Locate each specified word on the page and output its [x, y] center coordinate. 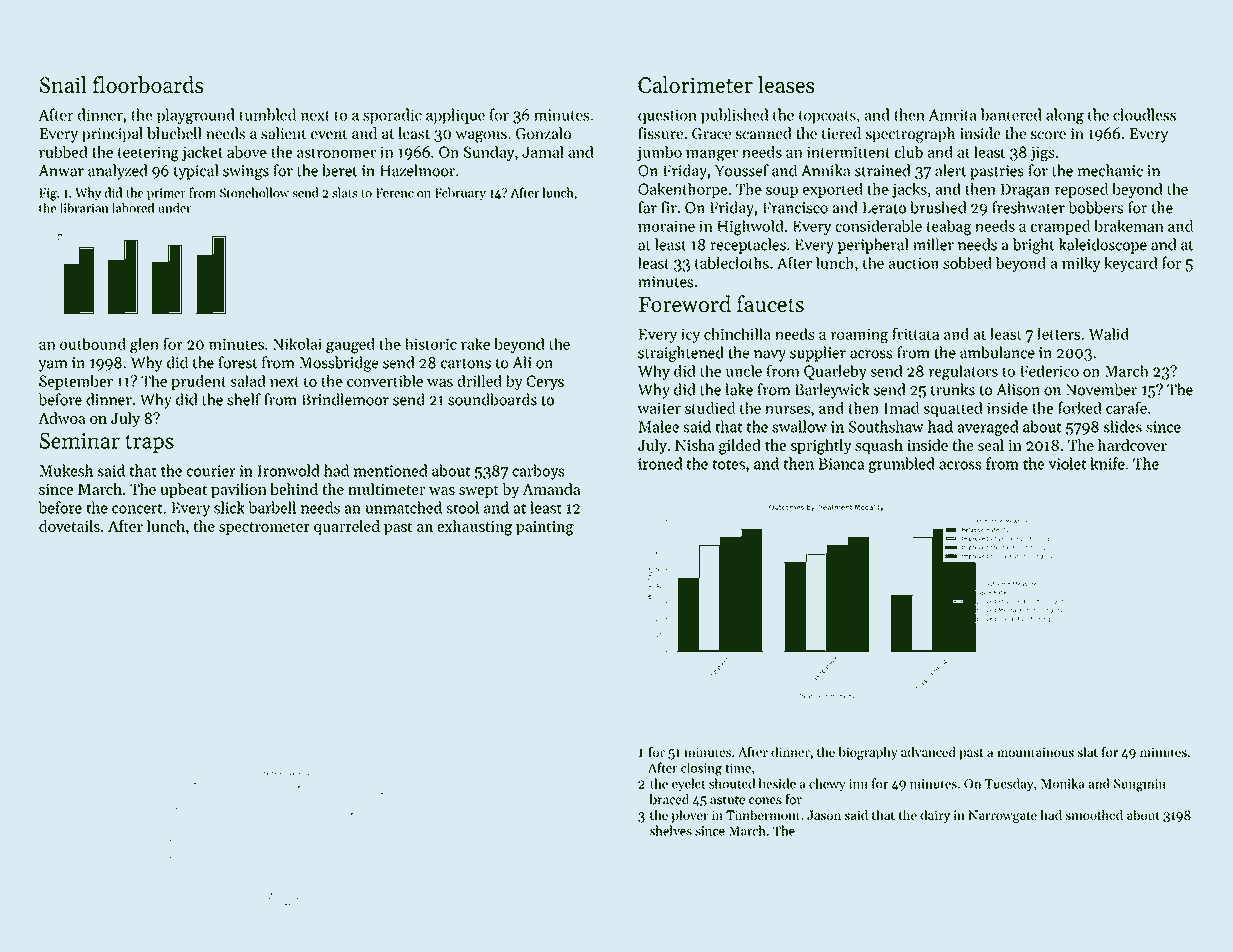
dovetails [69, 526]
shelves [671, 830]
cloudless [1144, 114]
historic [431, 344]
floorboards [148, 84]
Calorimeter [695, 84]
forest [238, 362]
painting [545, 528]
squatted [953, 409]
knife [1108, 463]
